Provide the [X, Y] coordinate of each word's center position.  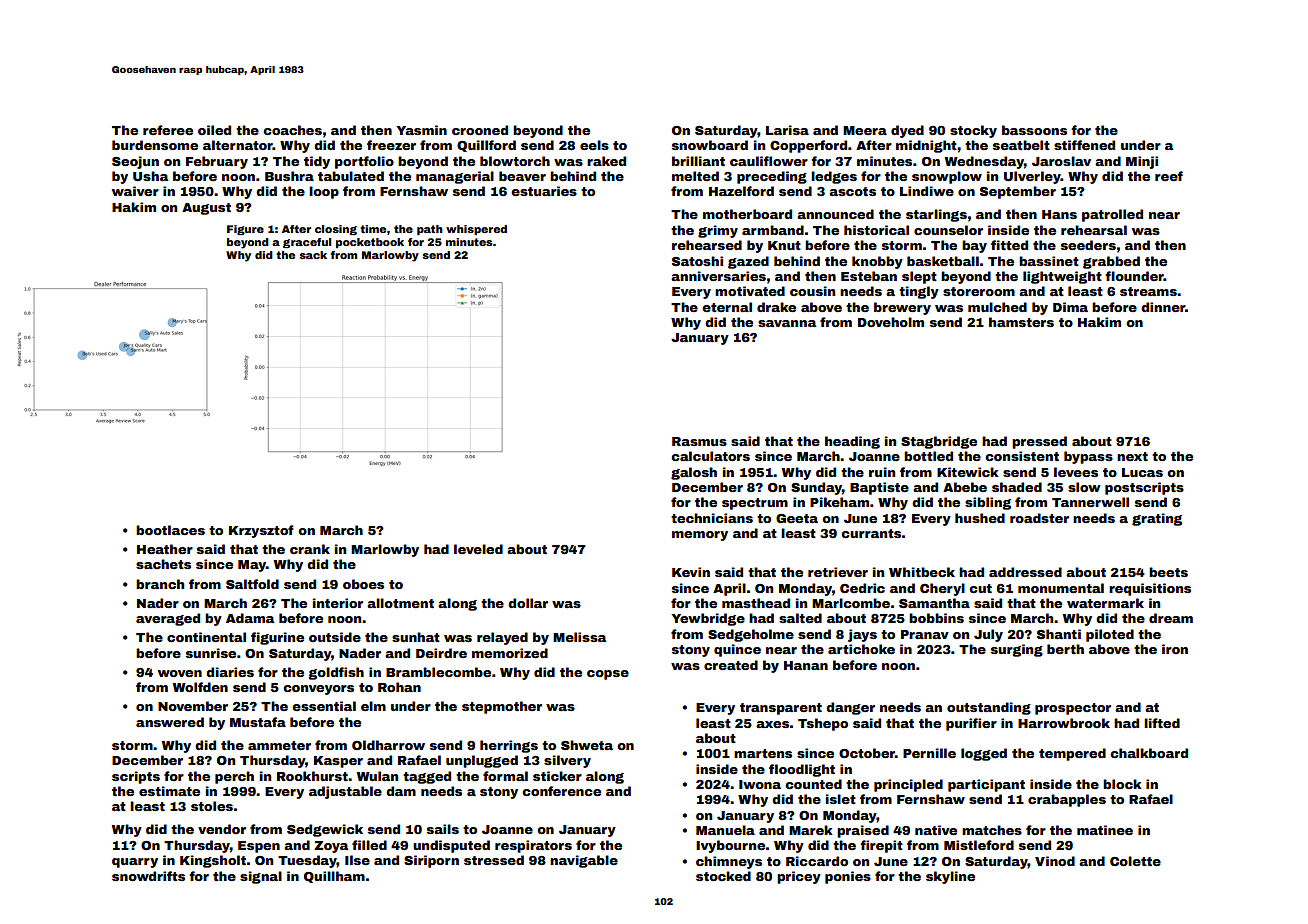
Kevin [691, 572]
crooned [480, 130]
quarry [135, 863]
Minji [1142, 162]
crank [310, 549]
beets [1168, 572]
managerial [455, 177]
